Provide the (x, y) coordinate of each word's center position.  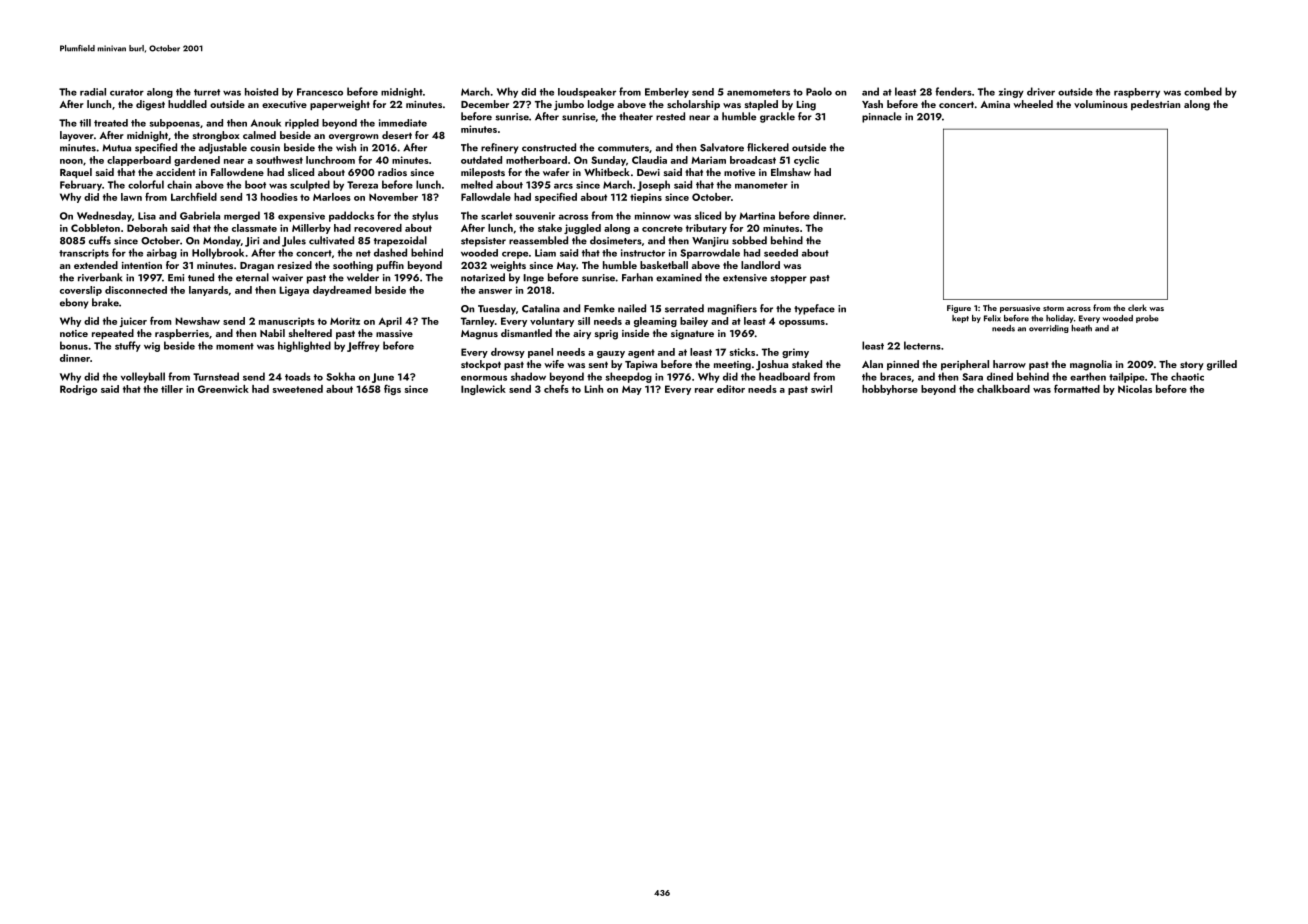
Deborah (147, 228)
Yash (872, 104)
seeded (781, 253)
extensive (745, 278)
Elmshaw (791, 172)
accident (176, 172)
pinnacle (882, 117)
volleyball (143, 377)
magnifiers (732, 309)
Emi (176, 278)
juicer (133, 322)
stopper (788, 279)
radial (93, 92)
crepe (515, 255)
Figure (959, 309)
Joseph (653, 185)
